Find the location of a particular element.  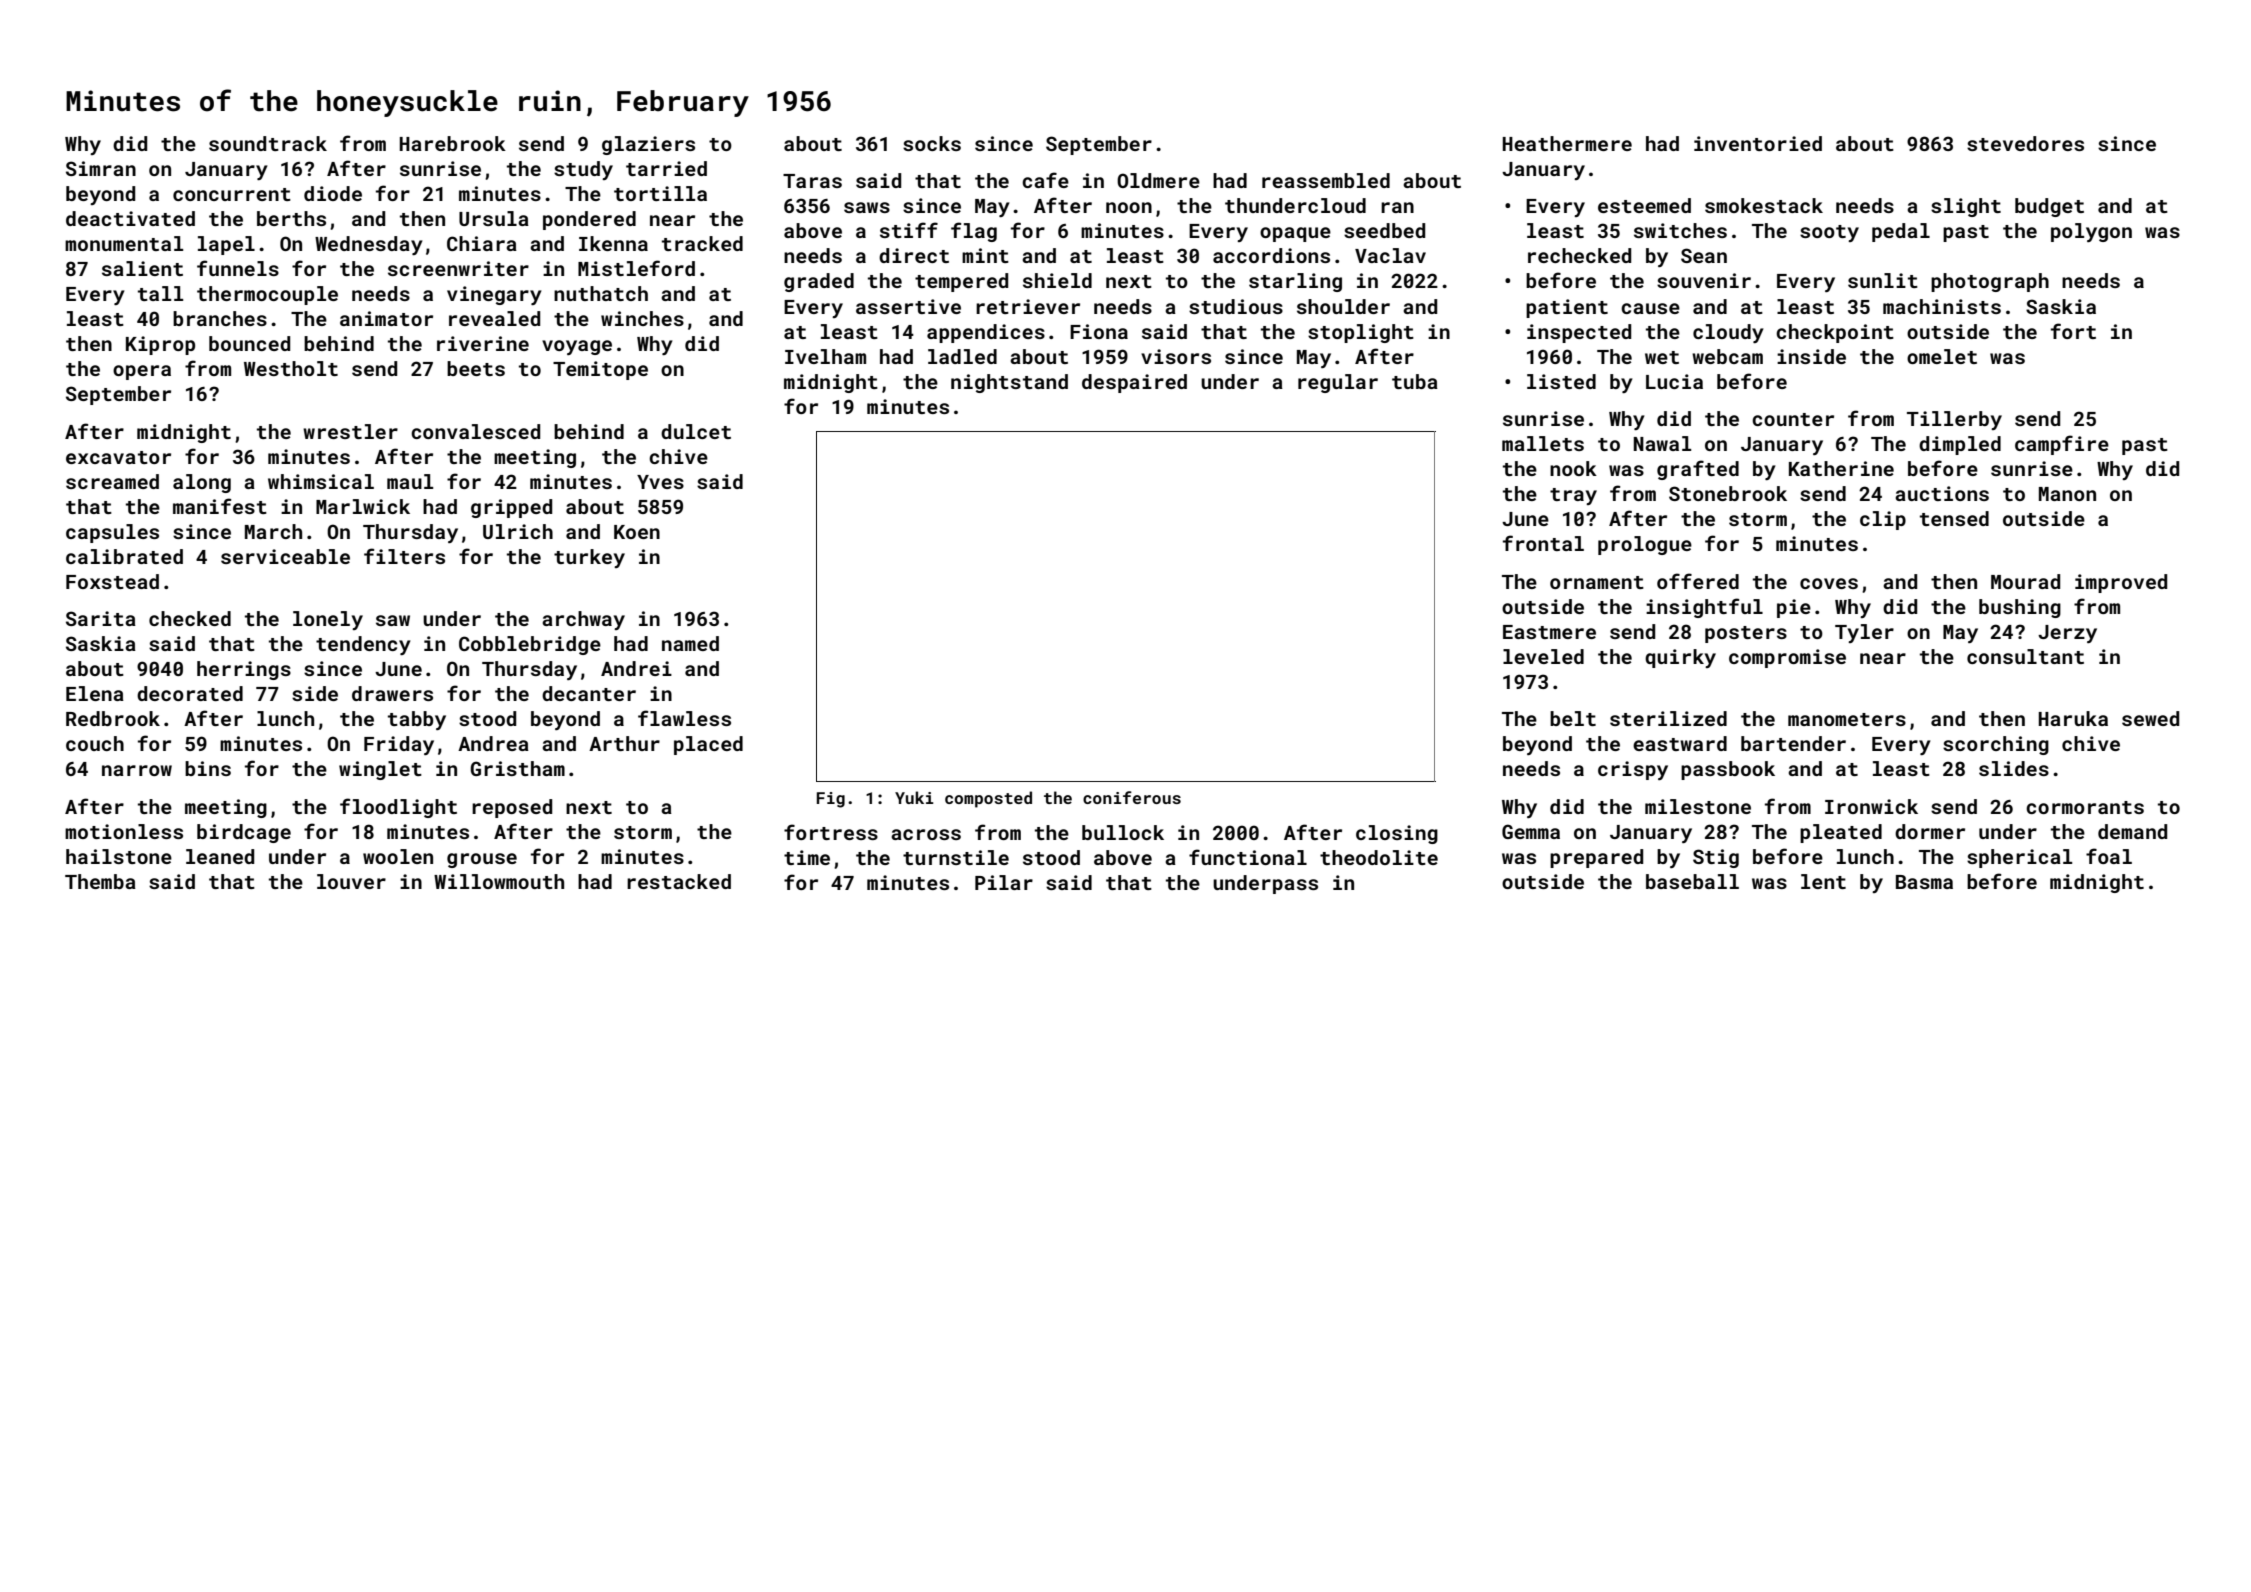

woolen is located at coordinates (398, 856).
